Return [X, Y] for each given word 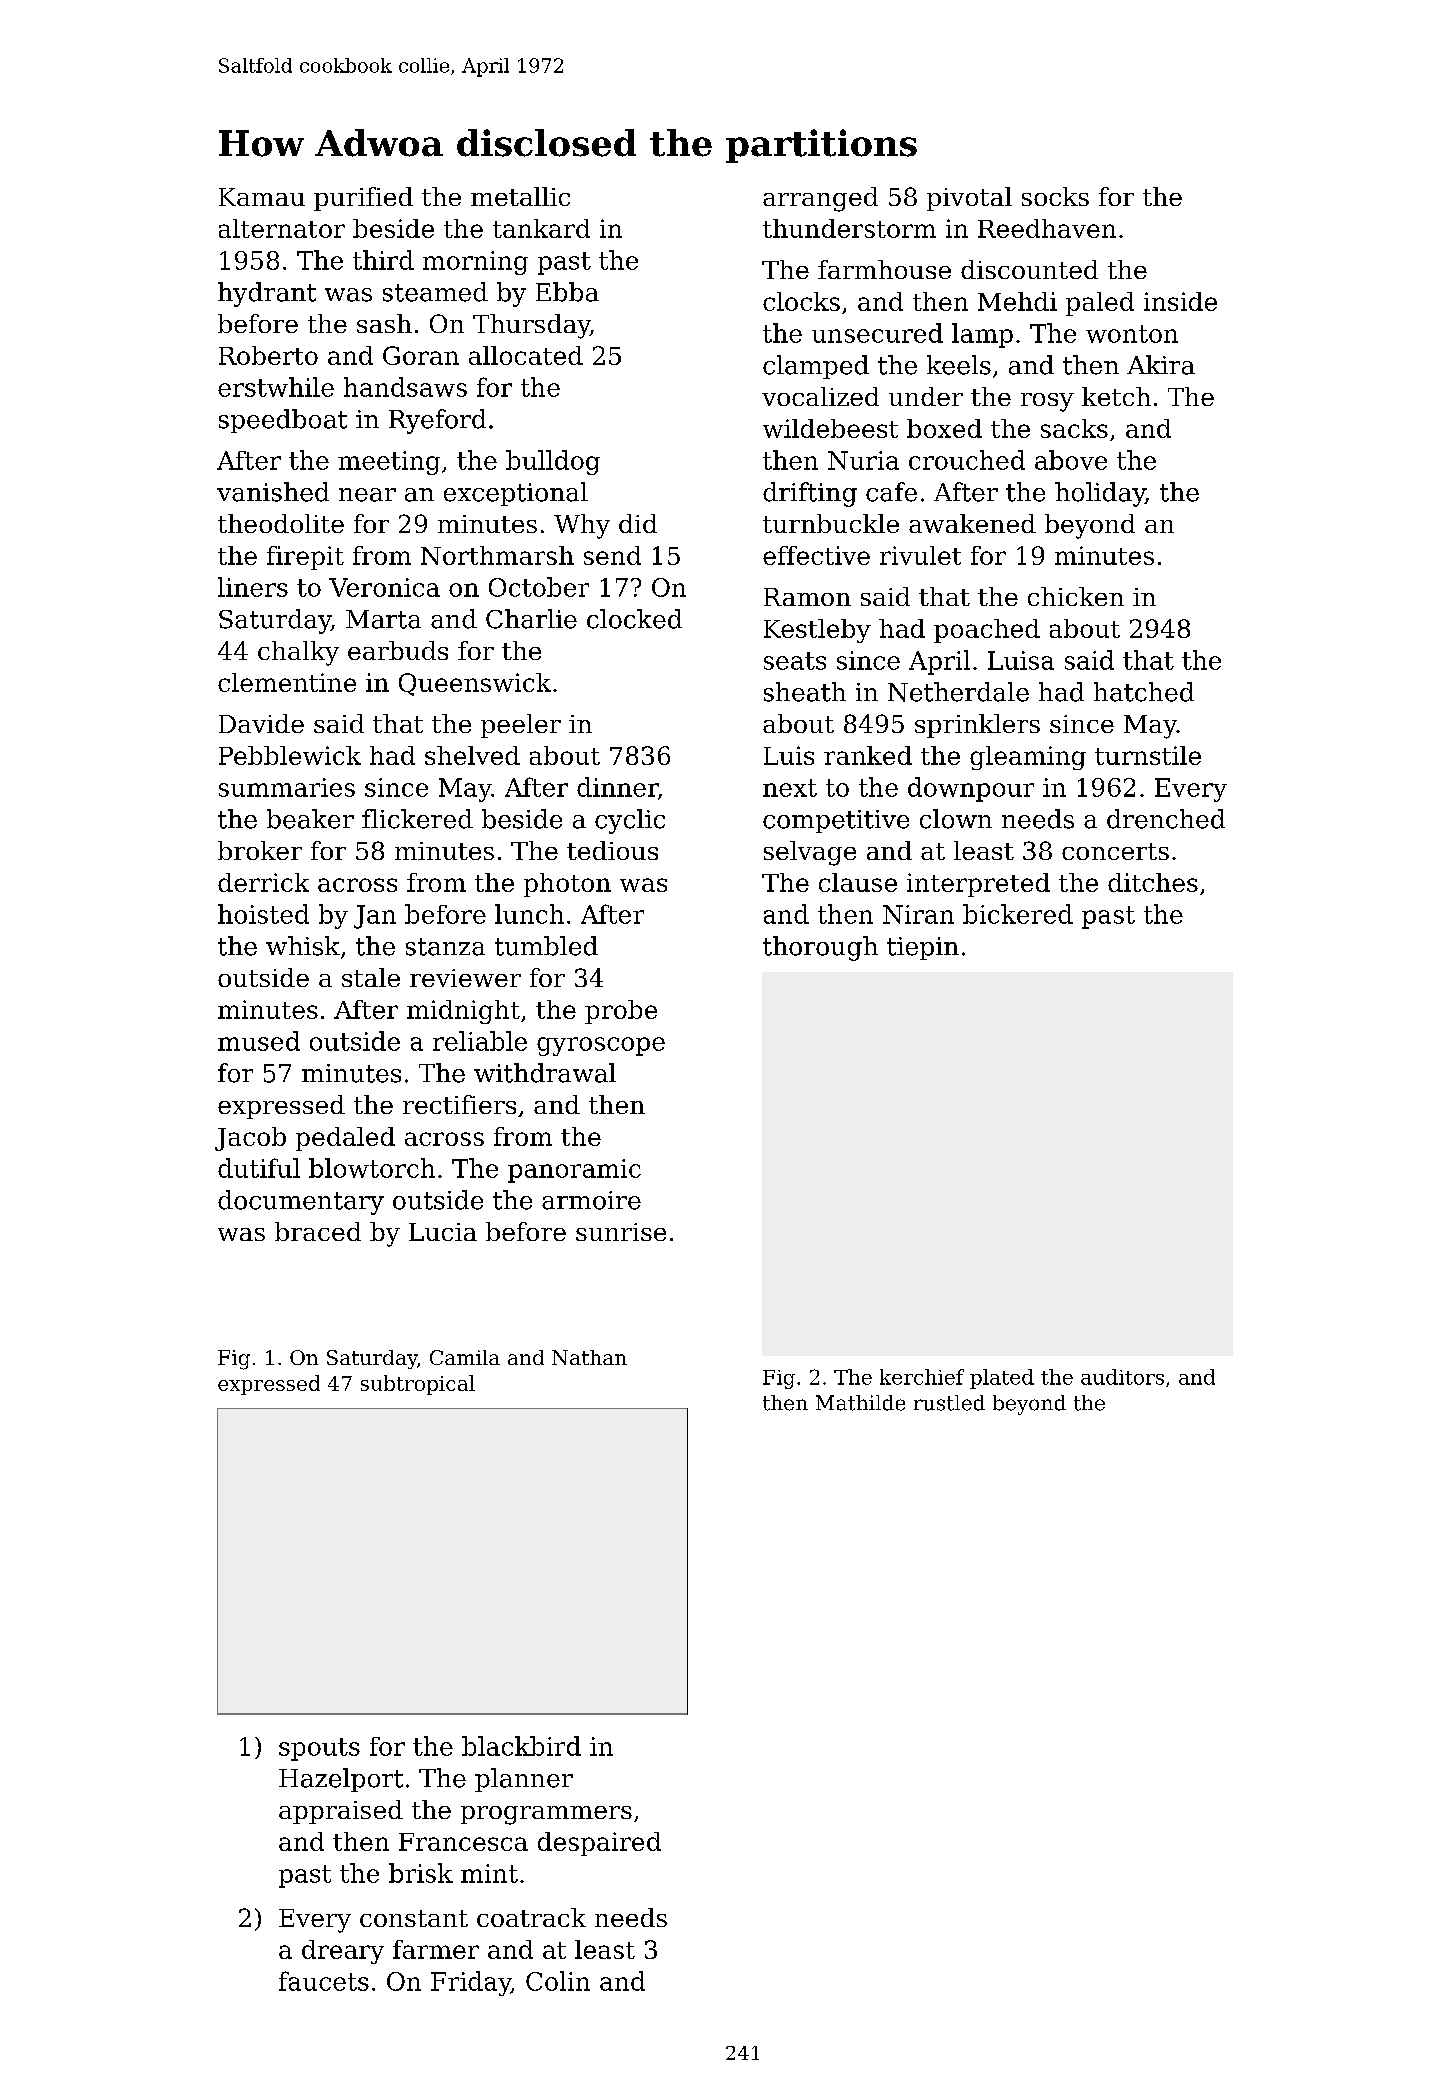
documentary [301, 1202]
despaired [599, 1844]
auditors [1122, 1377]
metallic [520, 196]
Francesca [463, 1842]
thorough [820, 948]
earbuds [398, 650]
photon [567, 885]
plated [1002, 1379]
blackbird [521, 1746]
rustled [949, 1403]
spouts [319, 1749]
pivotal [969, 199]
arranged [820, 199]
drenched [1166, 819]
